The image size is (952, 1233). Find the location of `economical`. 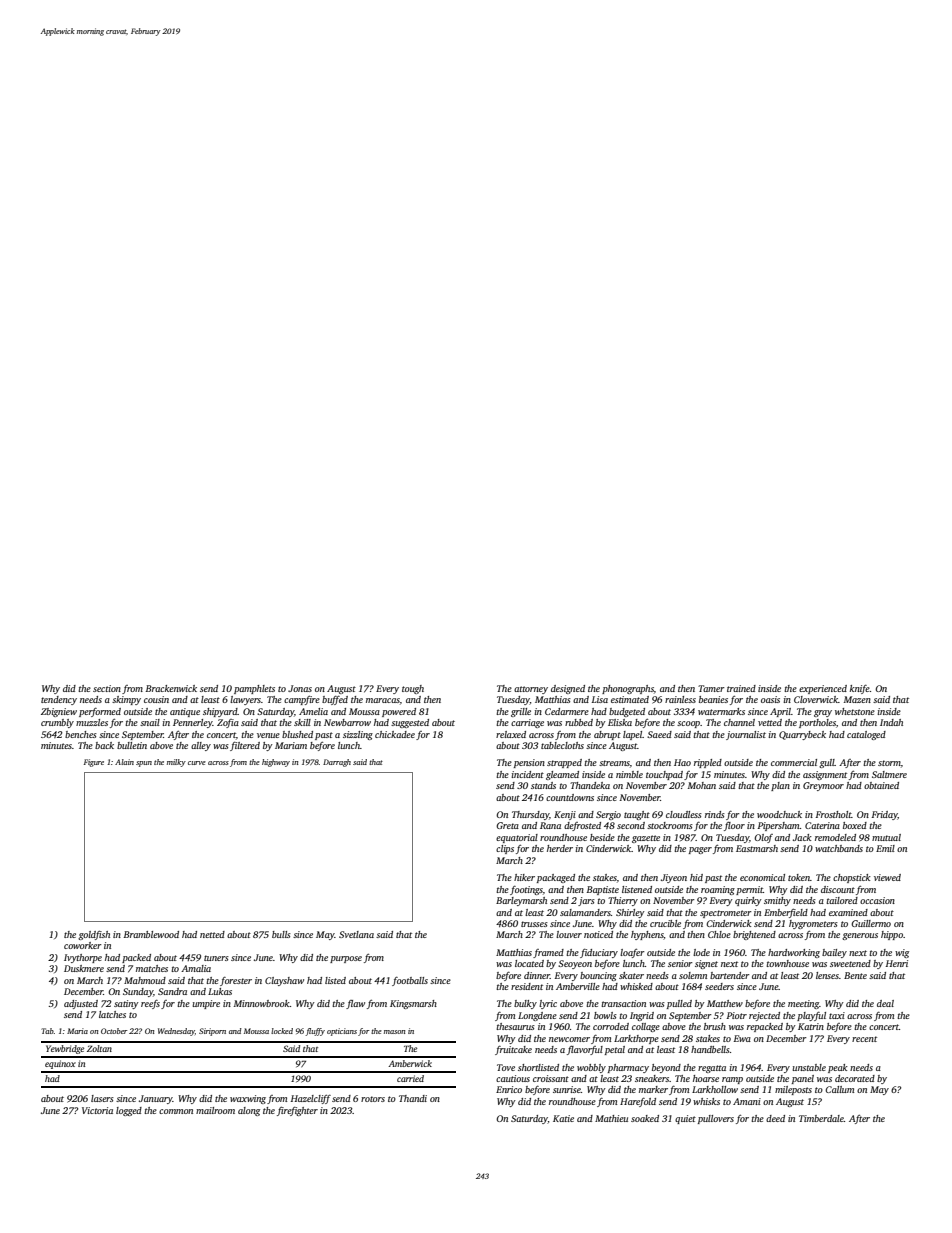

economical is located at coordinates (762, 877).
